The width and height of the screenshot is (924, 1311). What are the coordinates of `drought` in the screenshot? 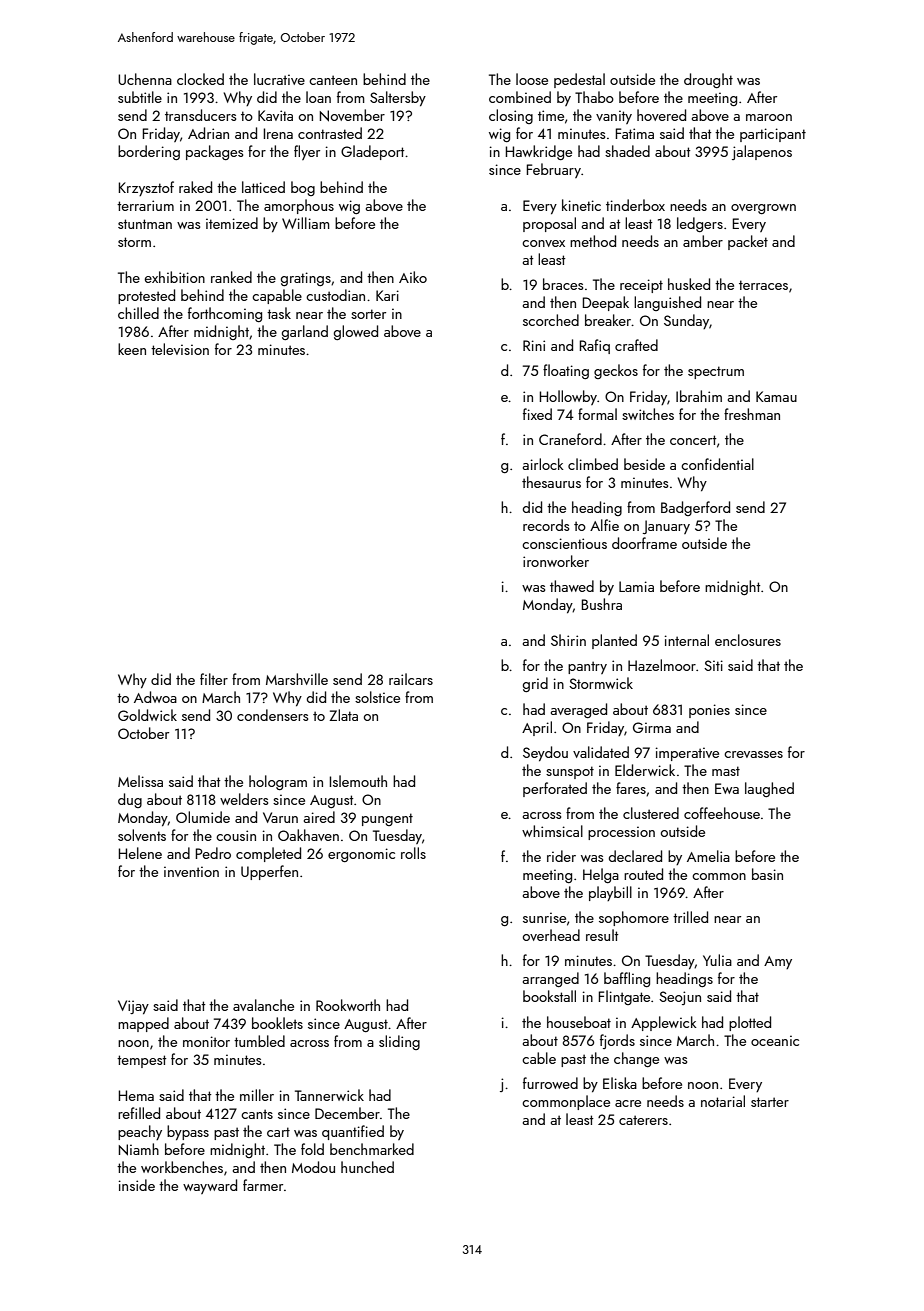 It's located at (708, 80).
